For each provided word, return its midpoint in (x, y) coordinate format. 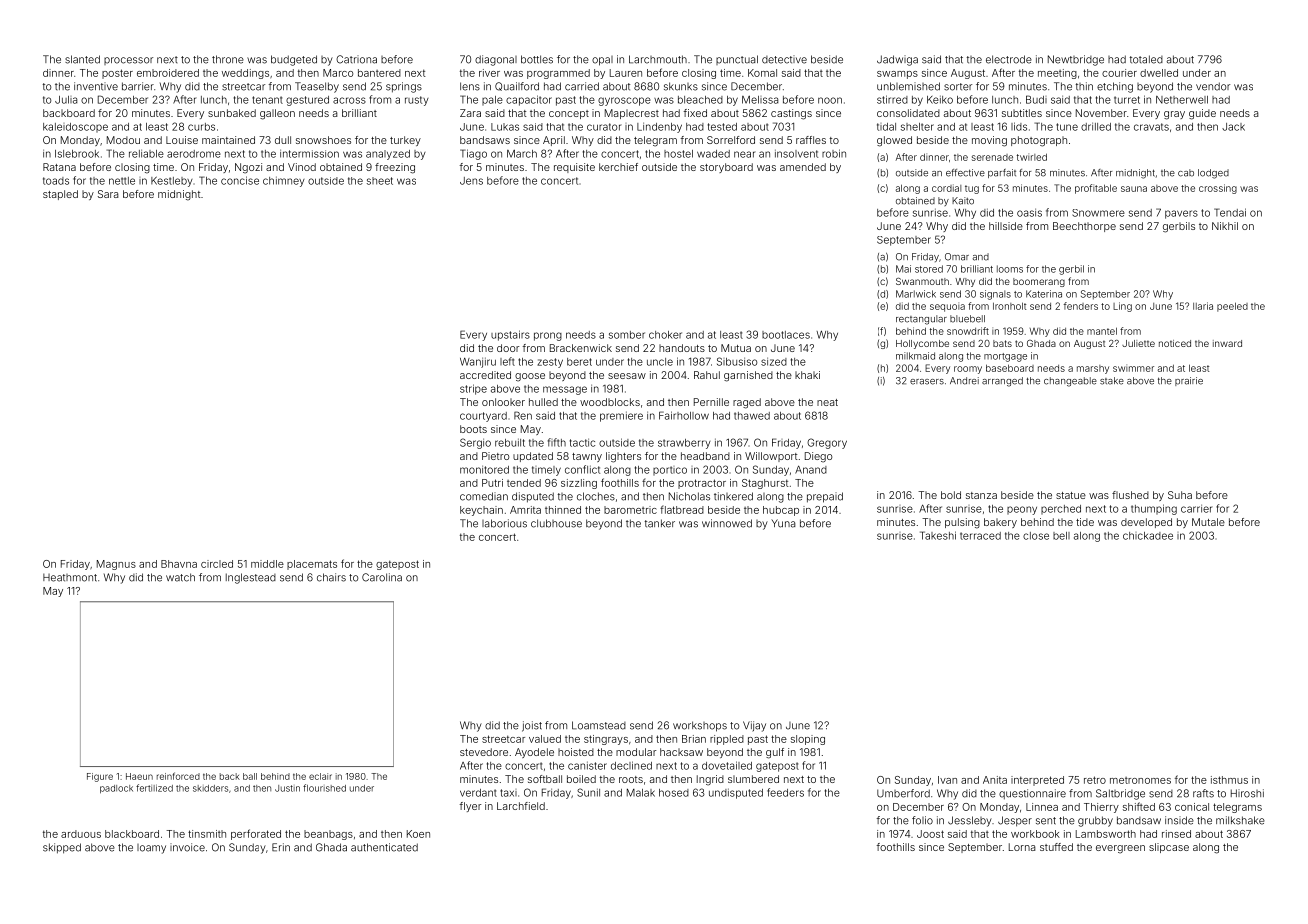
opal (602, 61)
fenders (1081, 306)
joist (532, 726)
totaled (1146, 59)
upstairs (510, 335)
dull (283, 140)
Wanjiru (478, 362)
